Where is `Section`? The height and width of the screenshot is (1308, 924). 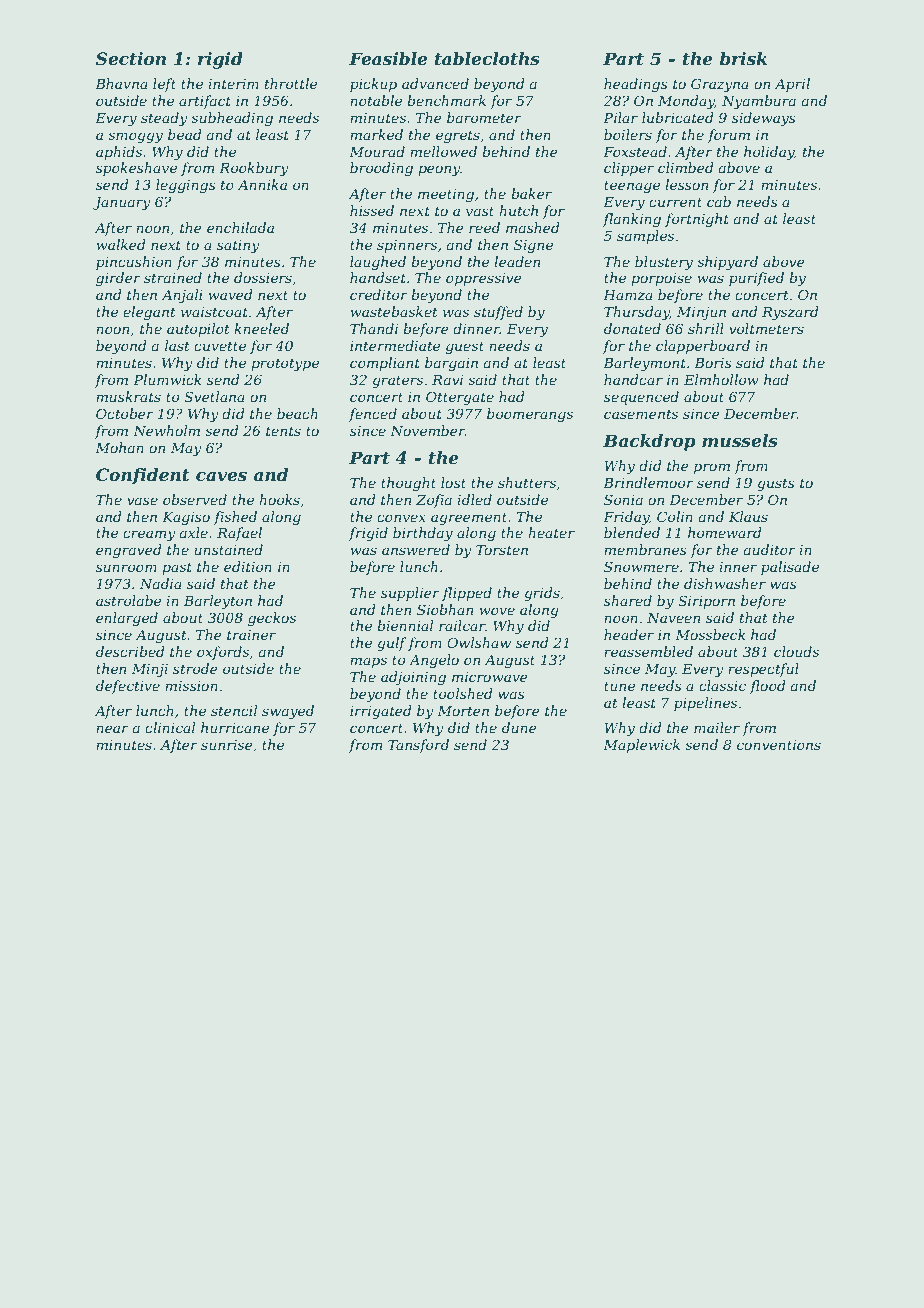 Section is located at coordinates (131, 59).
